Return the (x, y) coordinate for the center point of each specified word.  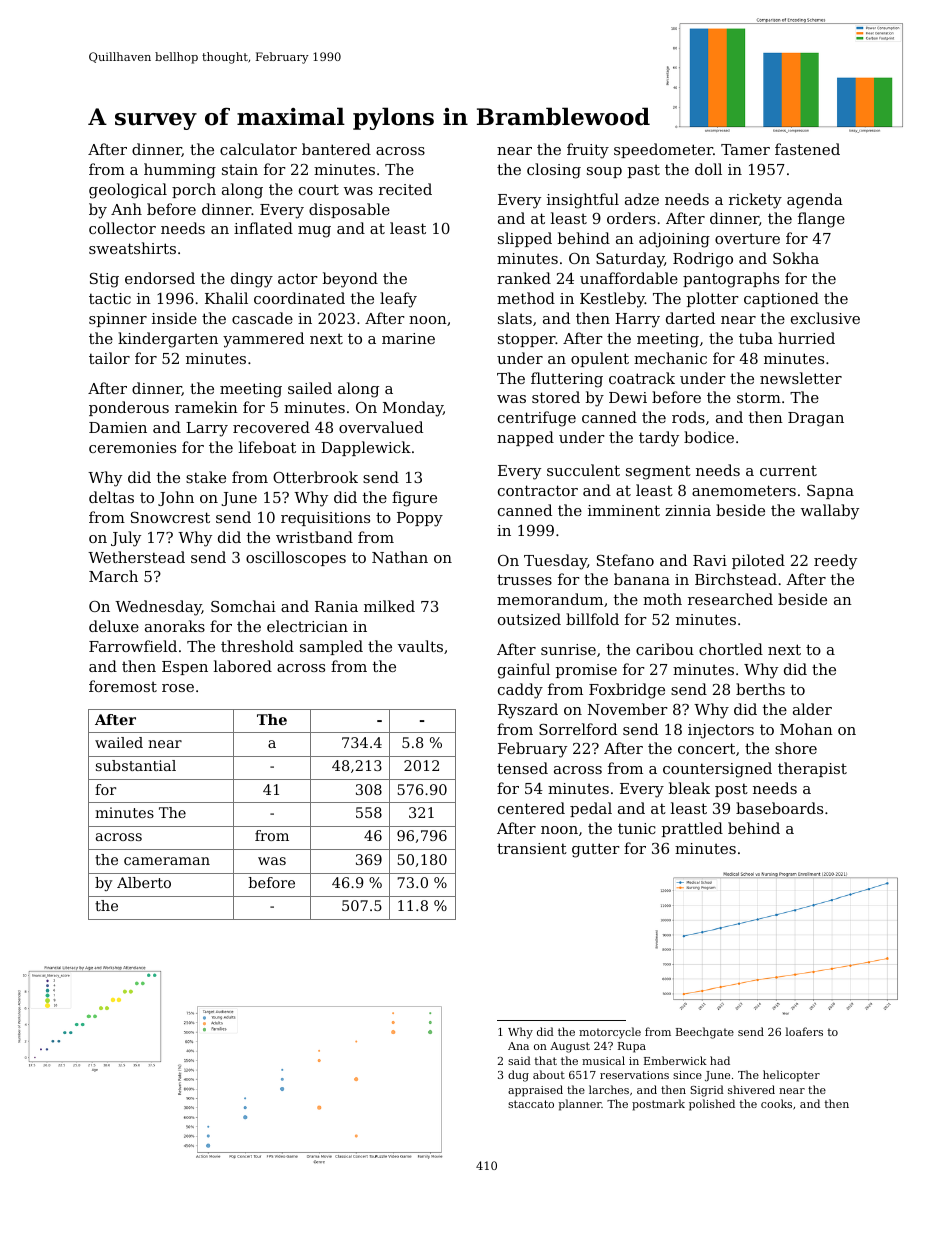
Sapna (830, 492)
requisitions (325, 519)
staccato (531, 1104)
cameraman (167, 861)
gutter (596, 850)
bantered (336, 149)
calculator (258, 149)
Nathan (400, 557)
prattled (692, 829)
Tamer (745, 149)
